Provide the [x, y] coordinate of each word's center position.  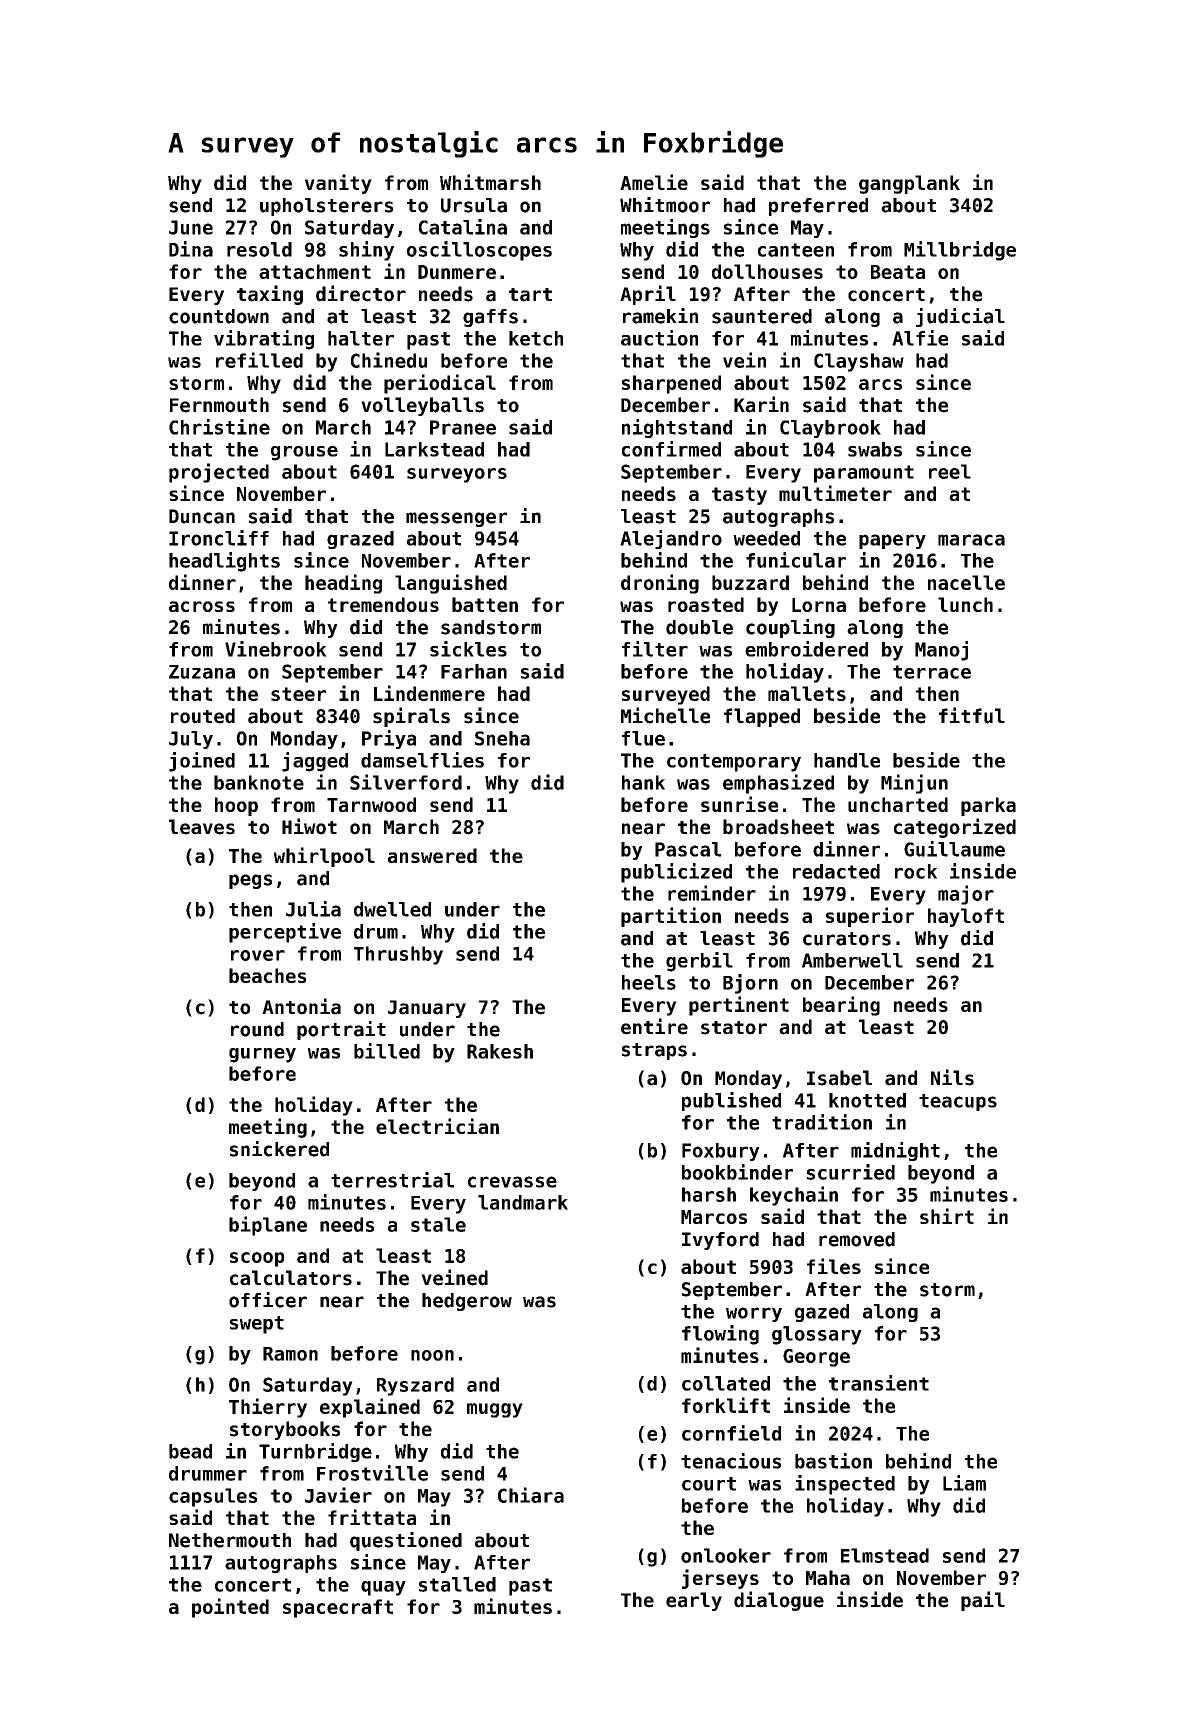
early [694, 1601]
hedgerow [467, 1302]
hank [643, 782]
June [191, 227]
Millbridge [960, 251]
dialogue [779, 1601]
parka [988, 806]
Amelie [654, 182]
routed [203, 716]
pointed [230, 1608]
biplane [268, 1226]
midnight [895, 1151]
